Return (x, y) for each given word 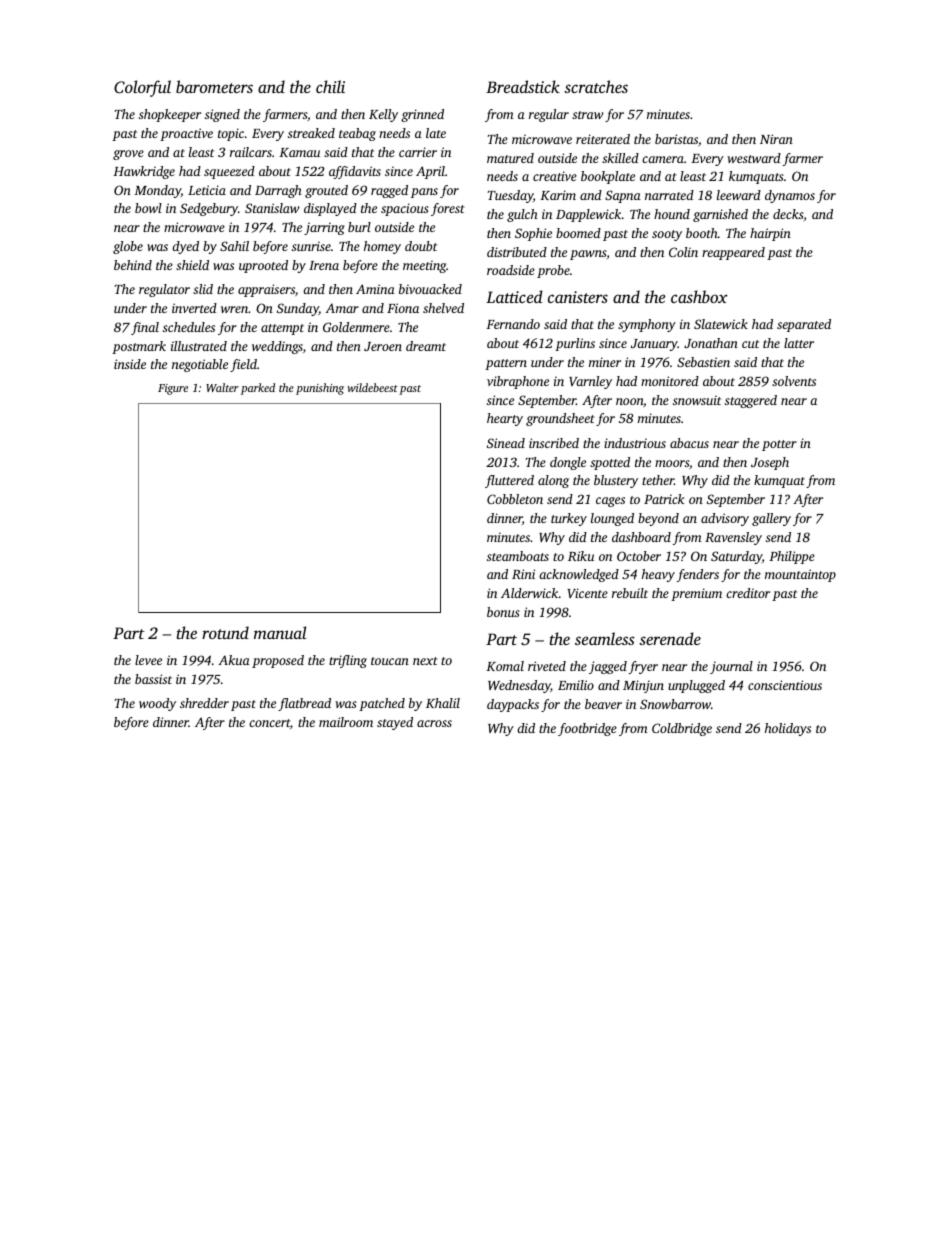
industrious (635, 443)
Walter (222, 387)
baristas (676, 139)
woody (157, 704)
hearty (505, 419)
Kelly (383, 115)
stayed (395, 723)
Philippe (792, 557)
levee (148, 660)
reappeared (733, 253)
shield (192, 265)
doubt (421, 246)
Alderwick (529, 593)
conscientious (785, 685)
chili (330, 86)
